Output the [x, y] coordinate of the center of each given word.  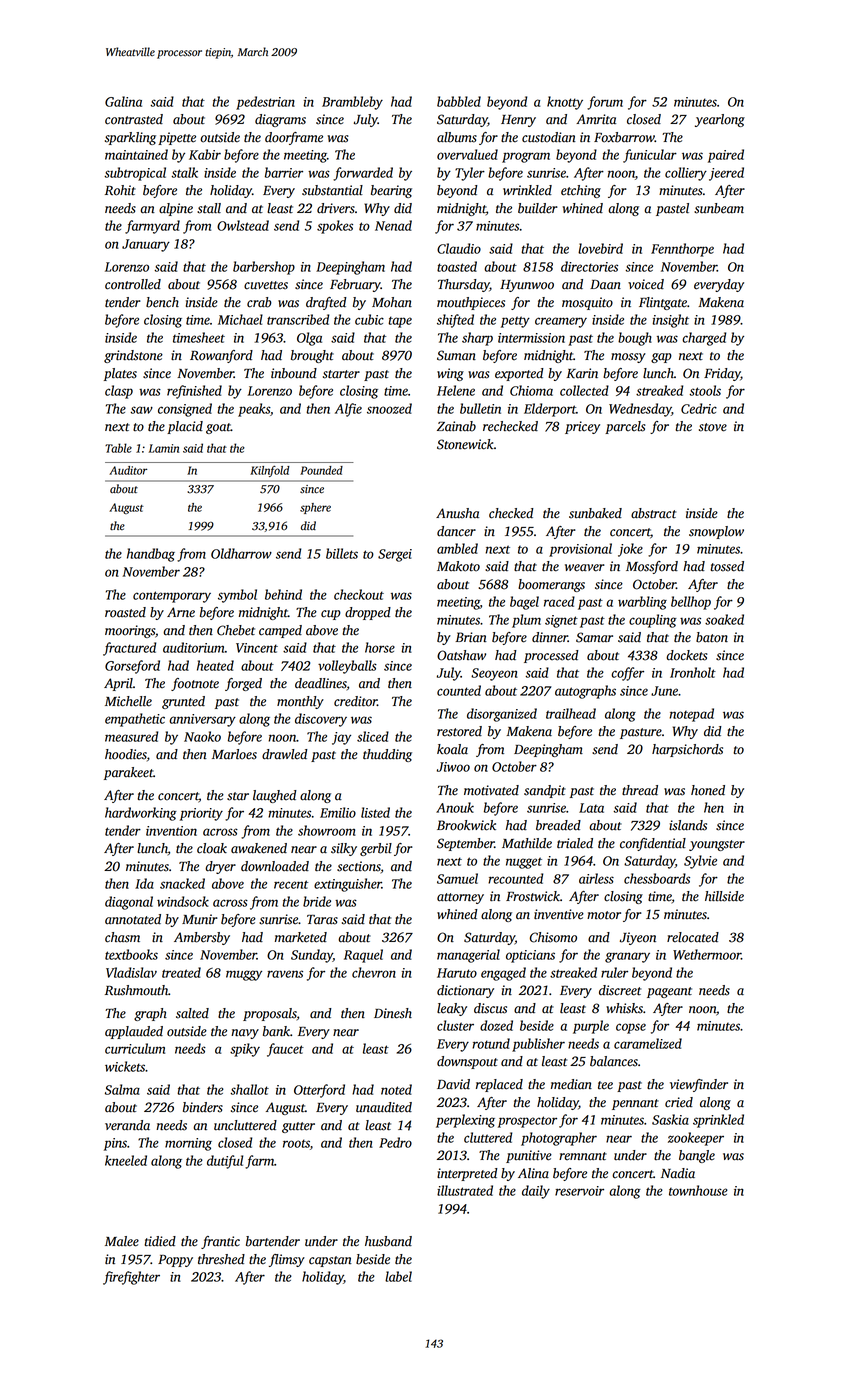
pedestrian [265, 103]
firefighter [131, 1278]
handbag [151, 555]
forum [605, 103]
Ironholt [693, 672]
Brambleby [352, 103]
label [398, 1276]
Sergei [395, 555]
